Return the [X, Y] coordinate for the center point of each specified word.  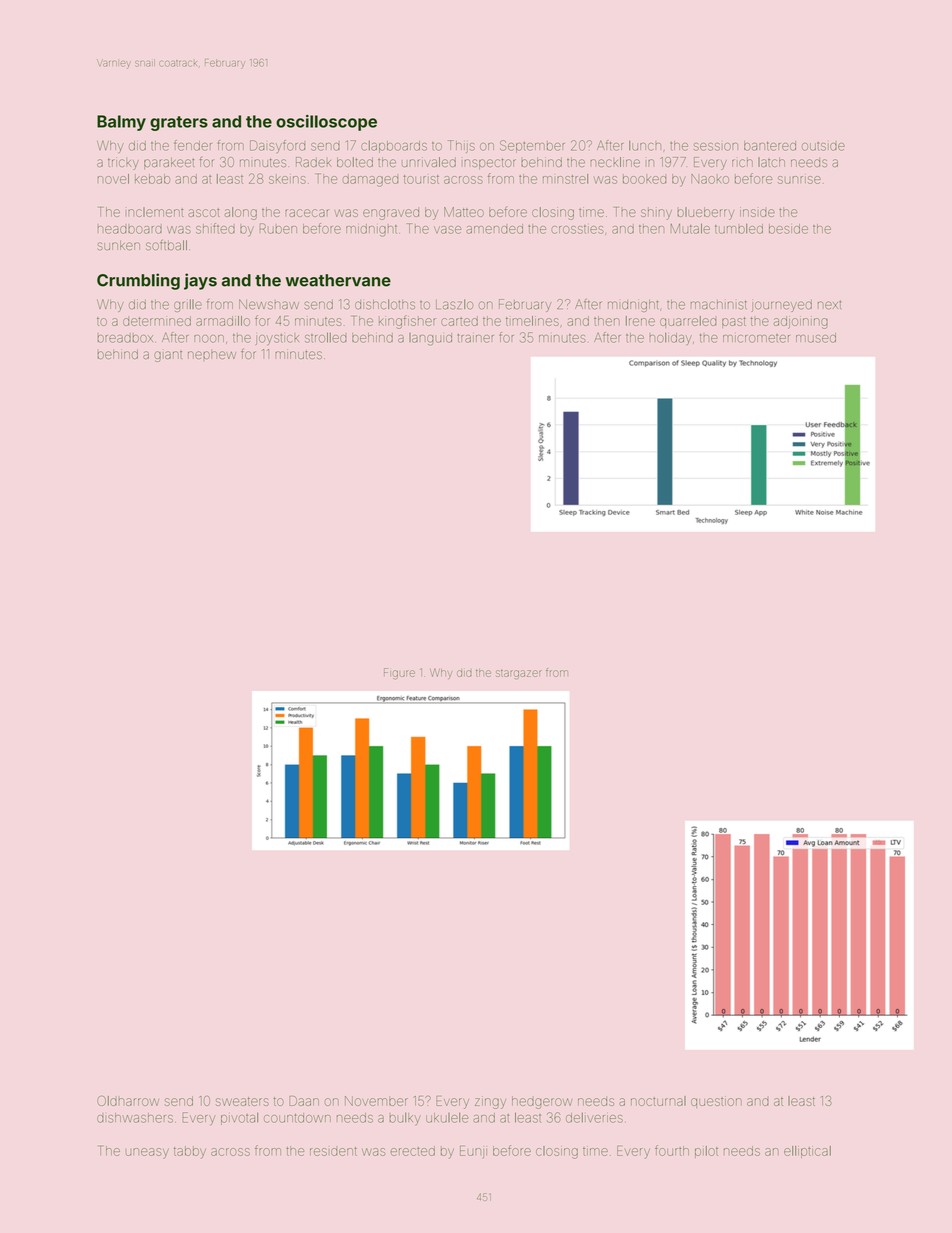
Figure [399, 673]
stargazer [518, 674]
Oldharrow [128, 1101]
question [716, 1102]
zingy [490, 1102]
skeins [287, 179]
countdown [297, 1118]
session [716, 147]
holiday [670, 339]
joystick [277, 339]
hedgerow [542, 1102]
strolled [326, 338]
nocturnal [658, 1101]
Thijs [461, 146]
